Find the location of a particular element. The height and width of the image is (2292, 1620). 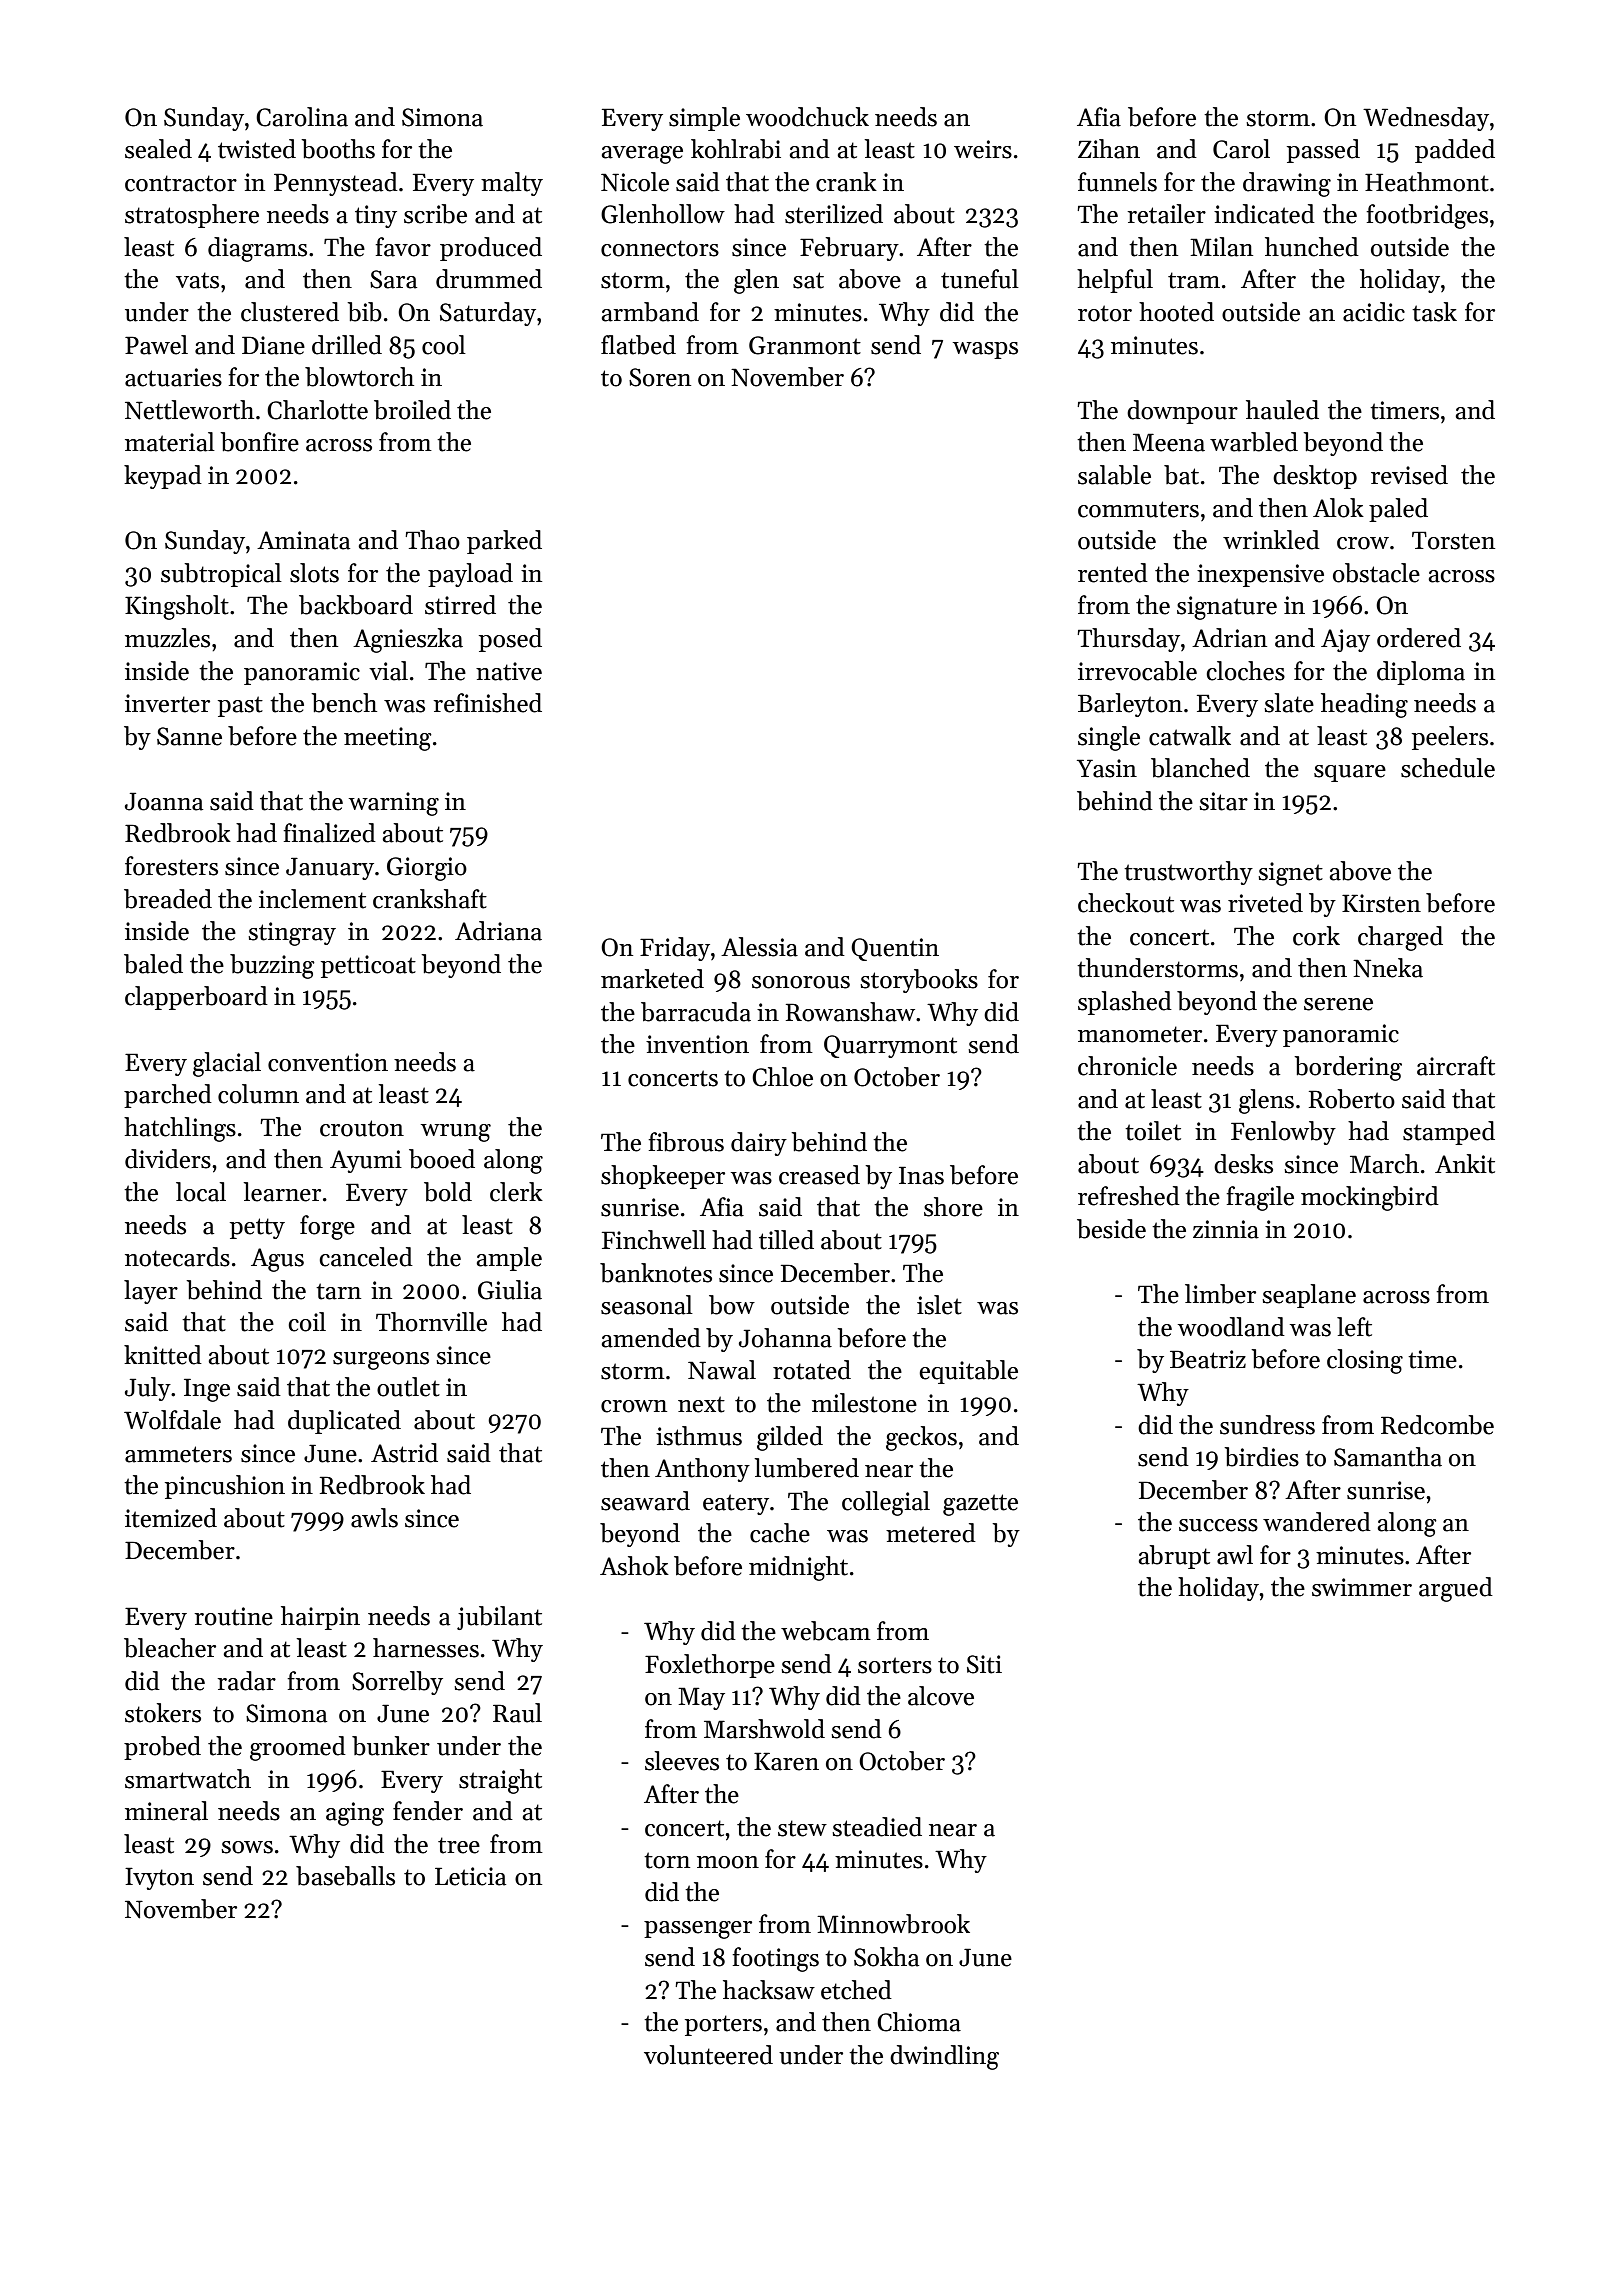

Wednesday is located at coordinates (1426, 119).
